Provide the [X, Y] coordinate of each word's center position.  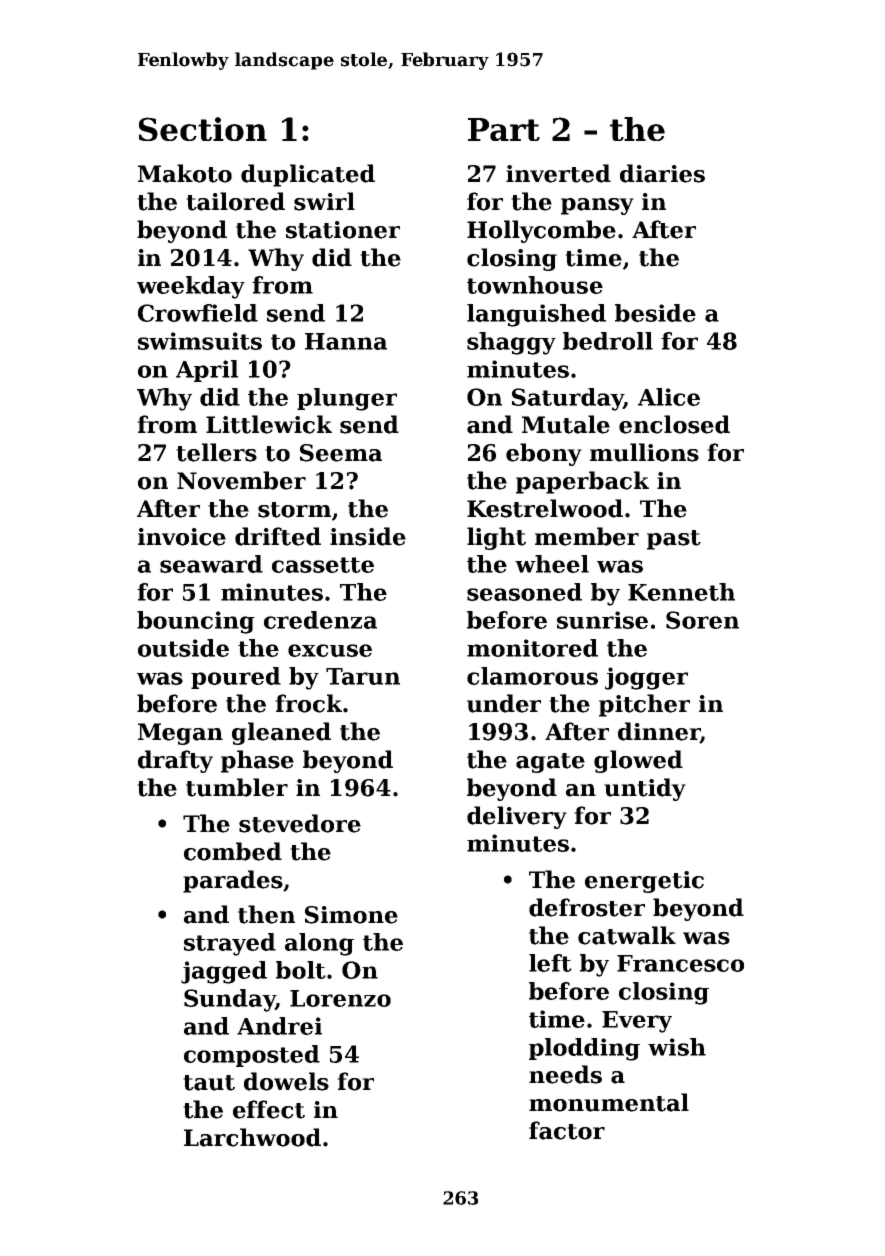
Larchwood [252, 1137]
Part [504, 129]
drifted [278, 536]
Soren [702, 620]
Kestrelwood [545, 508]
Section [203, 129]
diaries [662, 173]
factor [567, 1130]
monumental [609, 1102]
